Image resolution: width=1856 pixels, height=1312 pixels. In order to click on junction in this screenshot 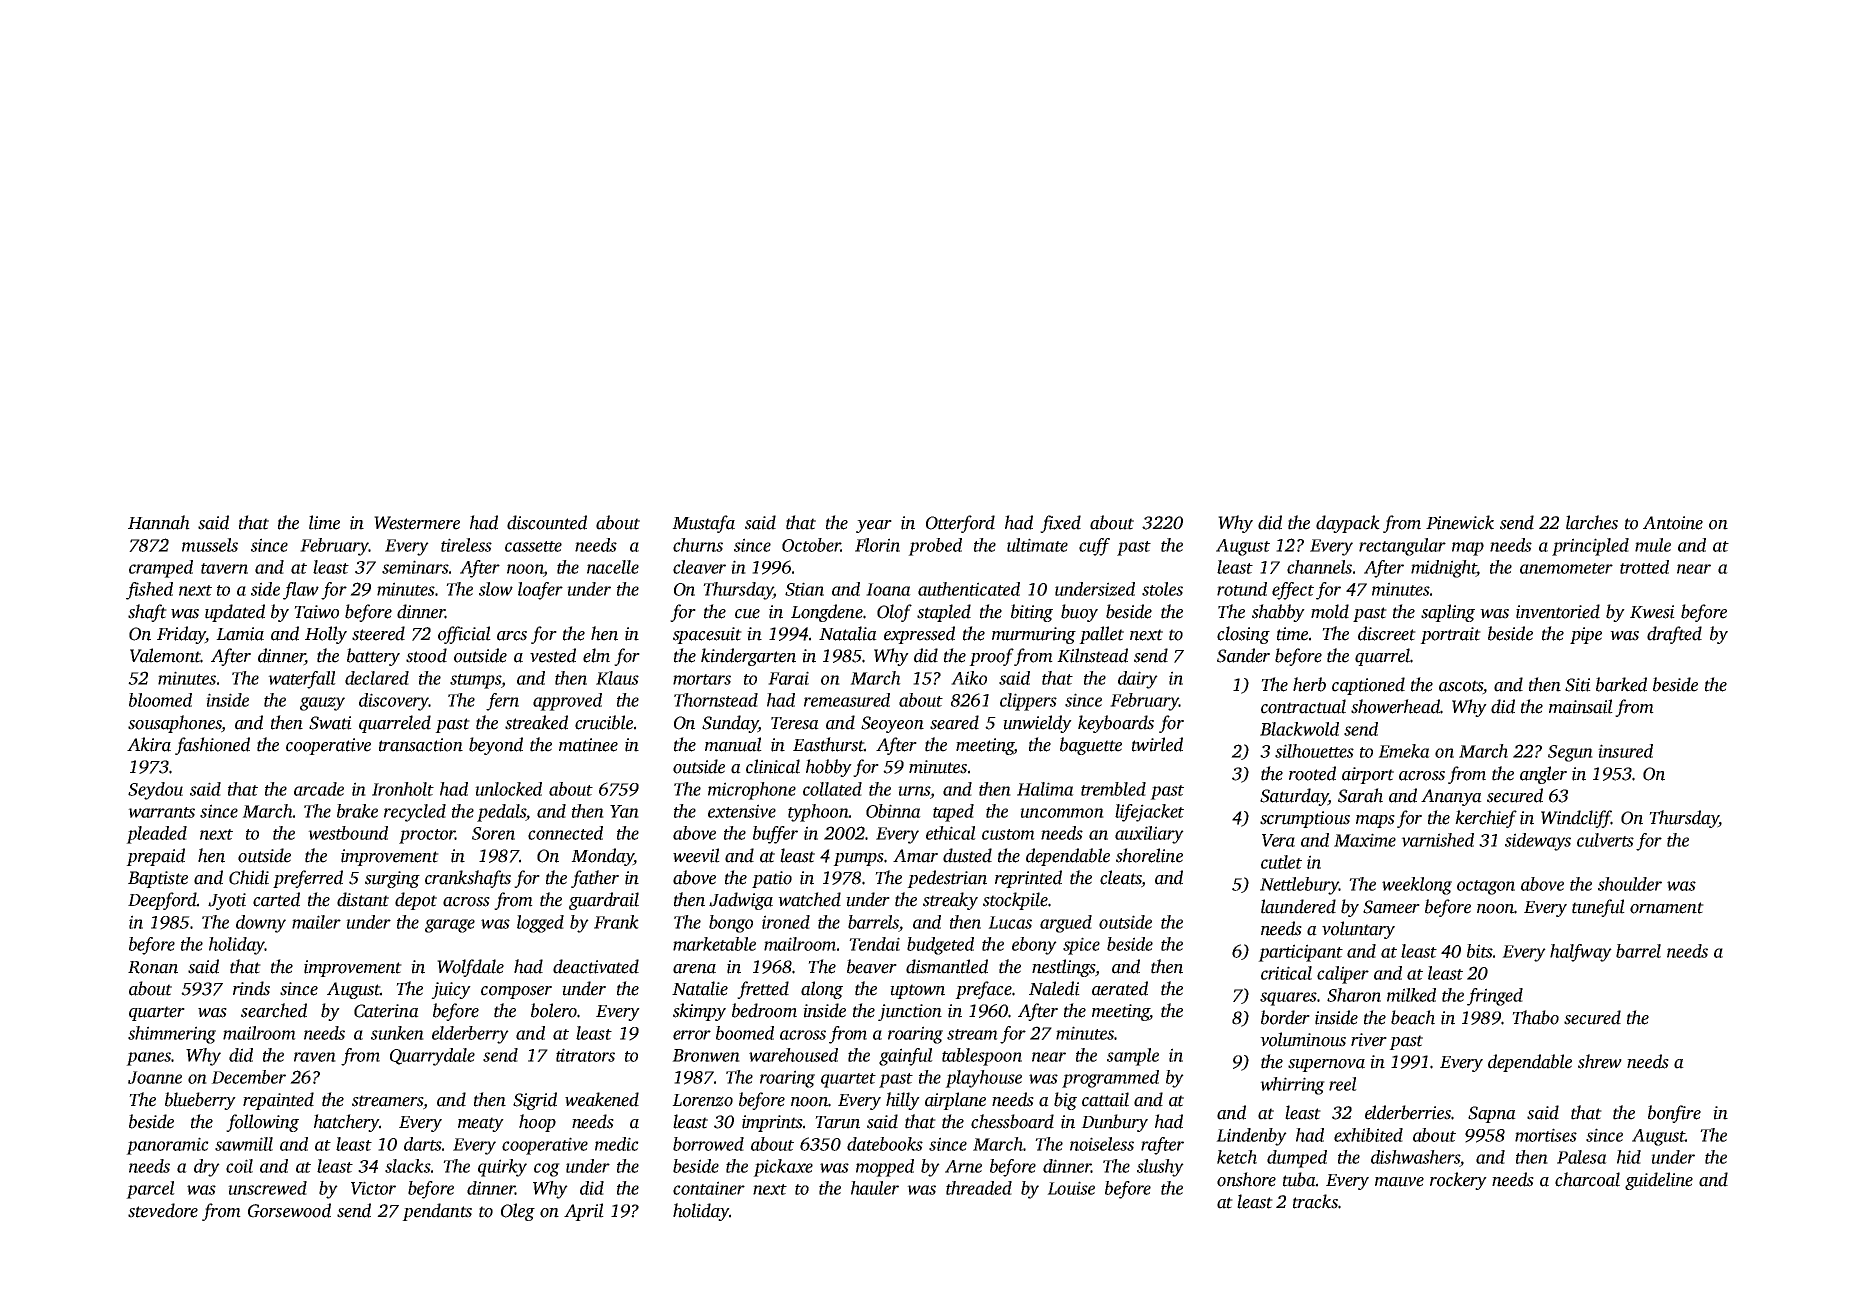, I will do `click(910, 1012)`.
